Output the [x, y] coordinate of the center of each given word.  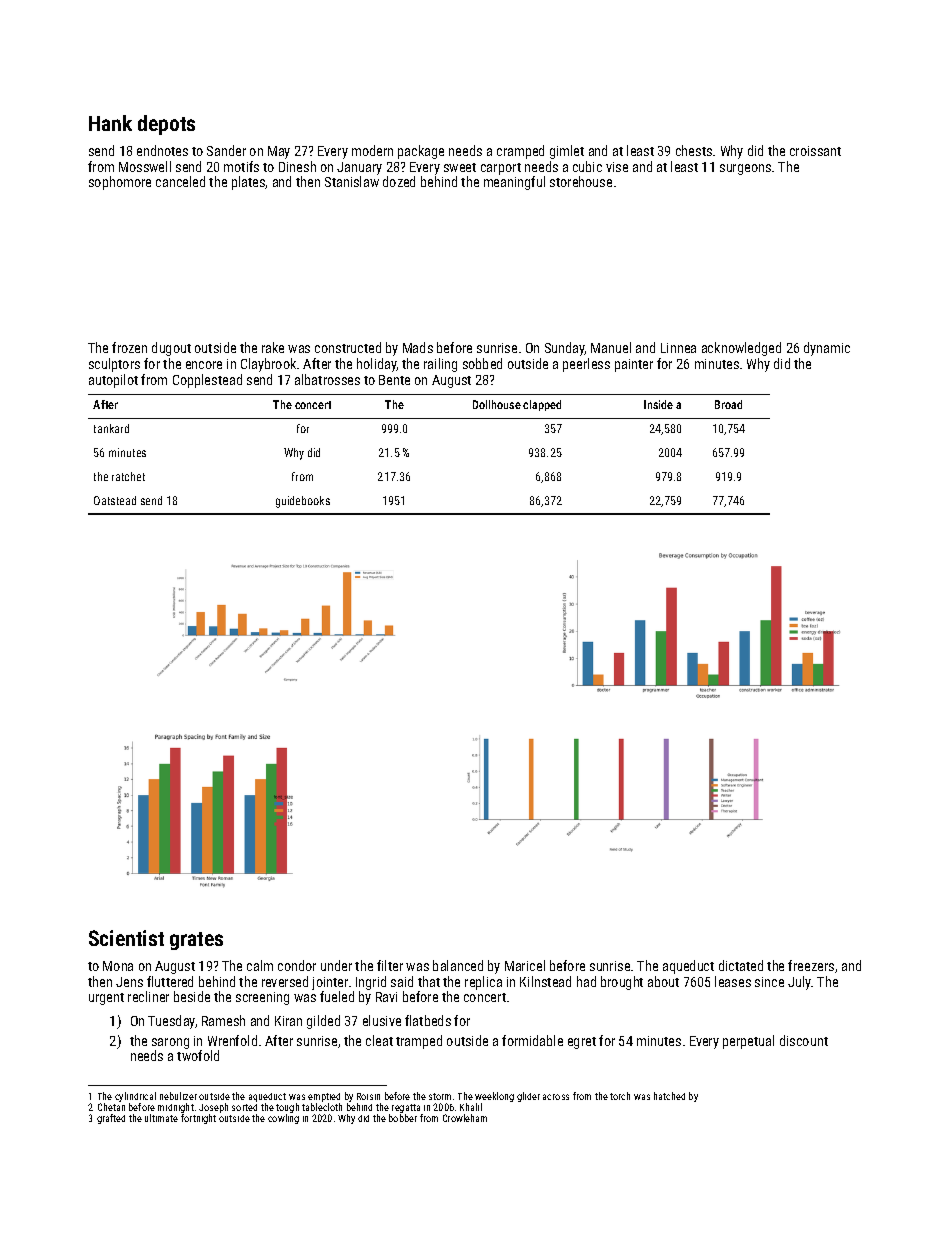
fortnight [198, 1119]
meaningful [514, 183]
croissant [815, 151]
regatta [406, 1108]
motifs [241, 166]
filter [390, 965]
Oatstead [115, 500]
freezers [811, 965]
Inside [658, 404]
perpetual [748, 1042]
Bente [394, 380]
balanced [458, 965]
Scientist [126, 938]
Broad [728, 404]
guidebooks [303, 502]
